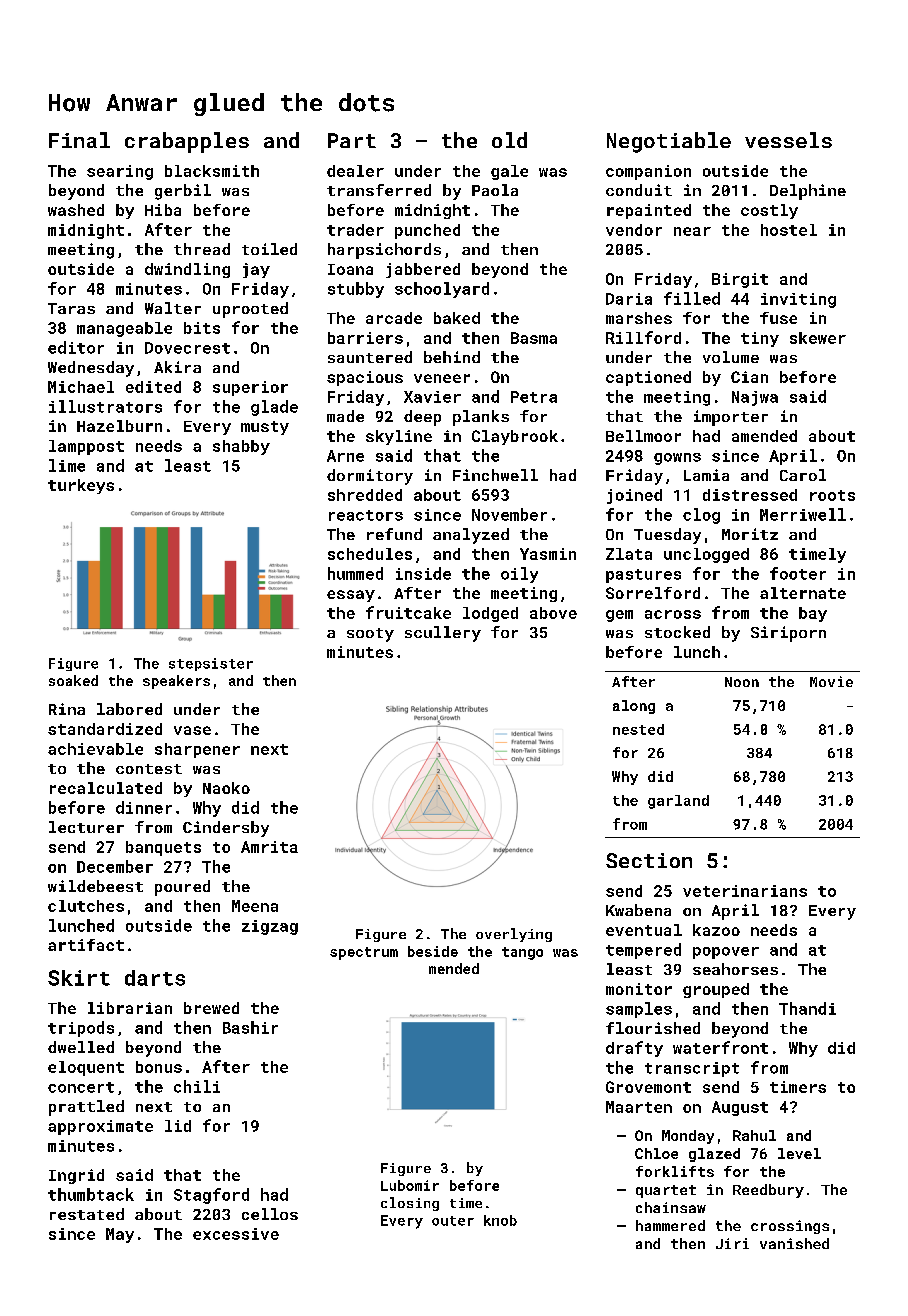 The width and height of the screenshot is (908, 1316). Describe the element at coordinates (495, 190) in the screenshot. I see `Paola` at that location.
